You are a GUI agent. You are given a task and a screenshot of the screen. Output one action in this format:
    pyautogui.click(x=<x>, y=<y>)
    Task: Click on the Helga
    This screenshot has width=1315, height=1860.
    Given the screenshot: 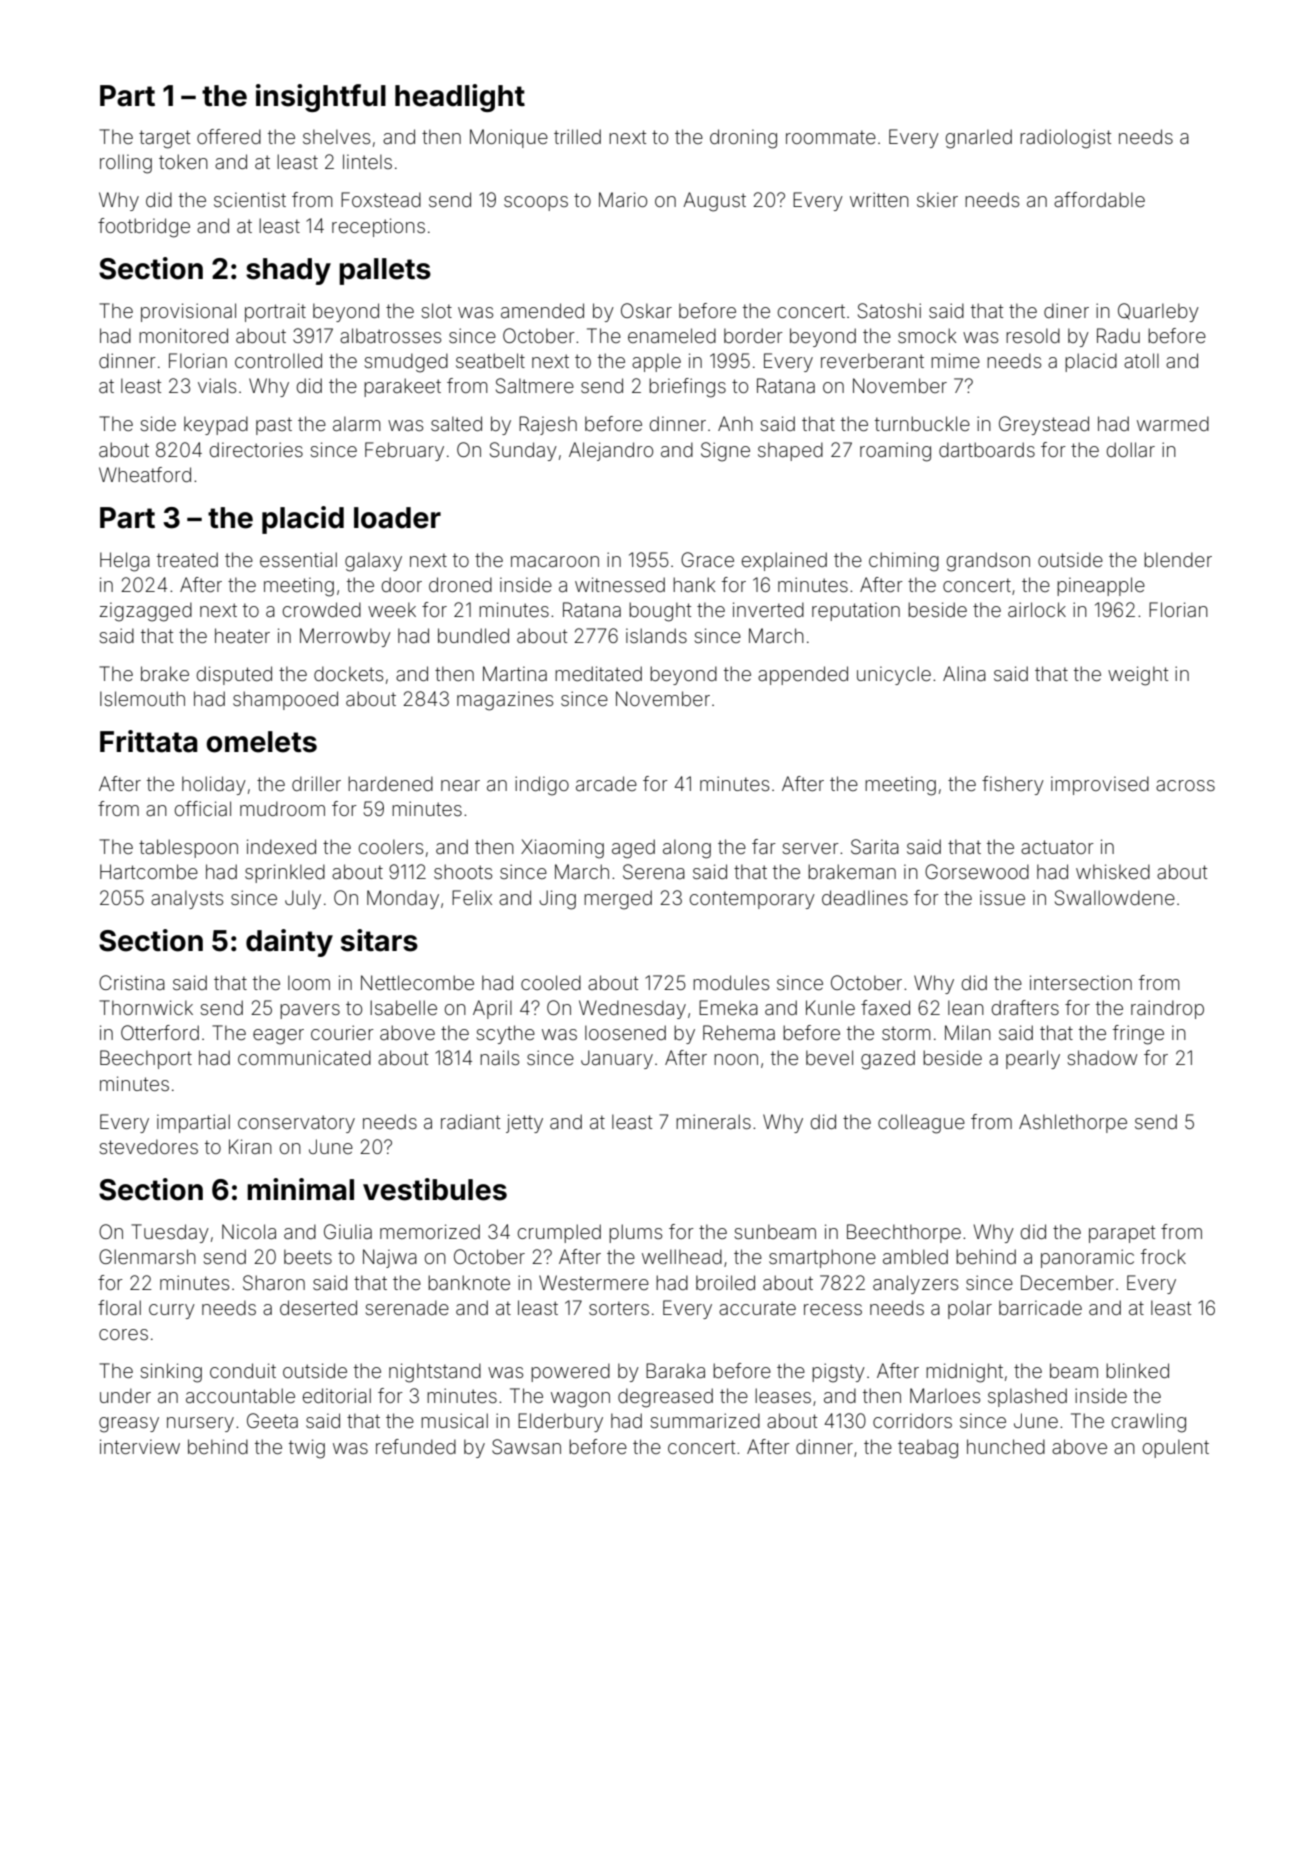 What is the action you would take?
    pyautogui.click(x=125, y=562)
